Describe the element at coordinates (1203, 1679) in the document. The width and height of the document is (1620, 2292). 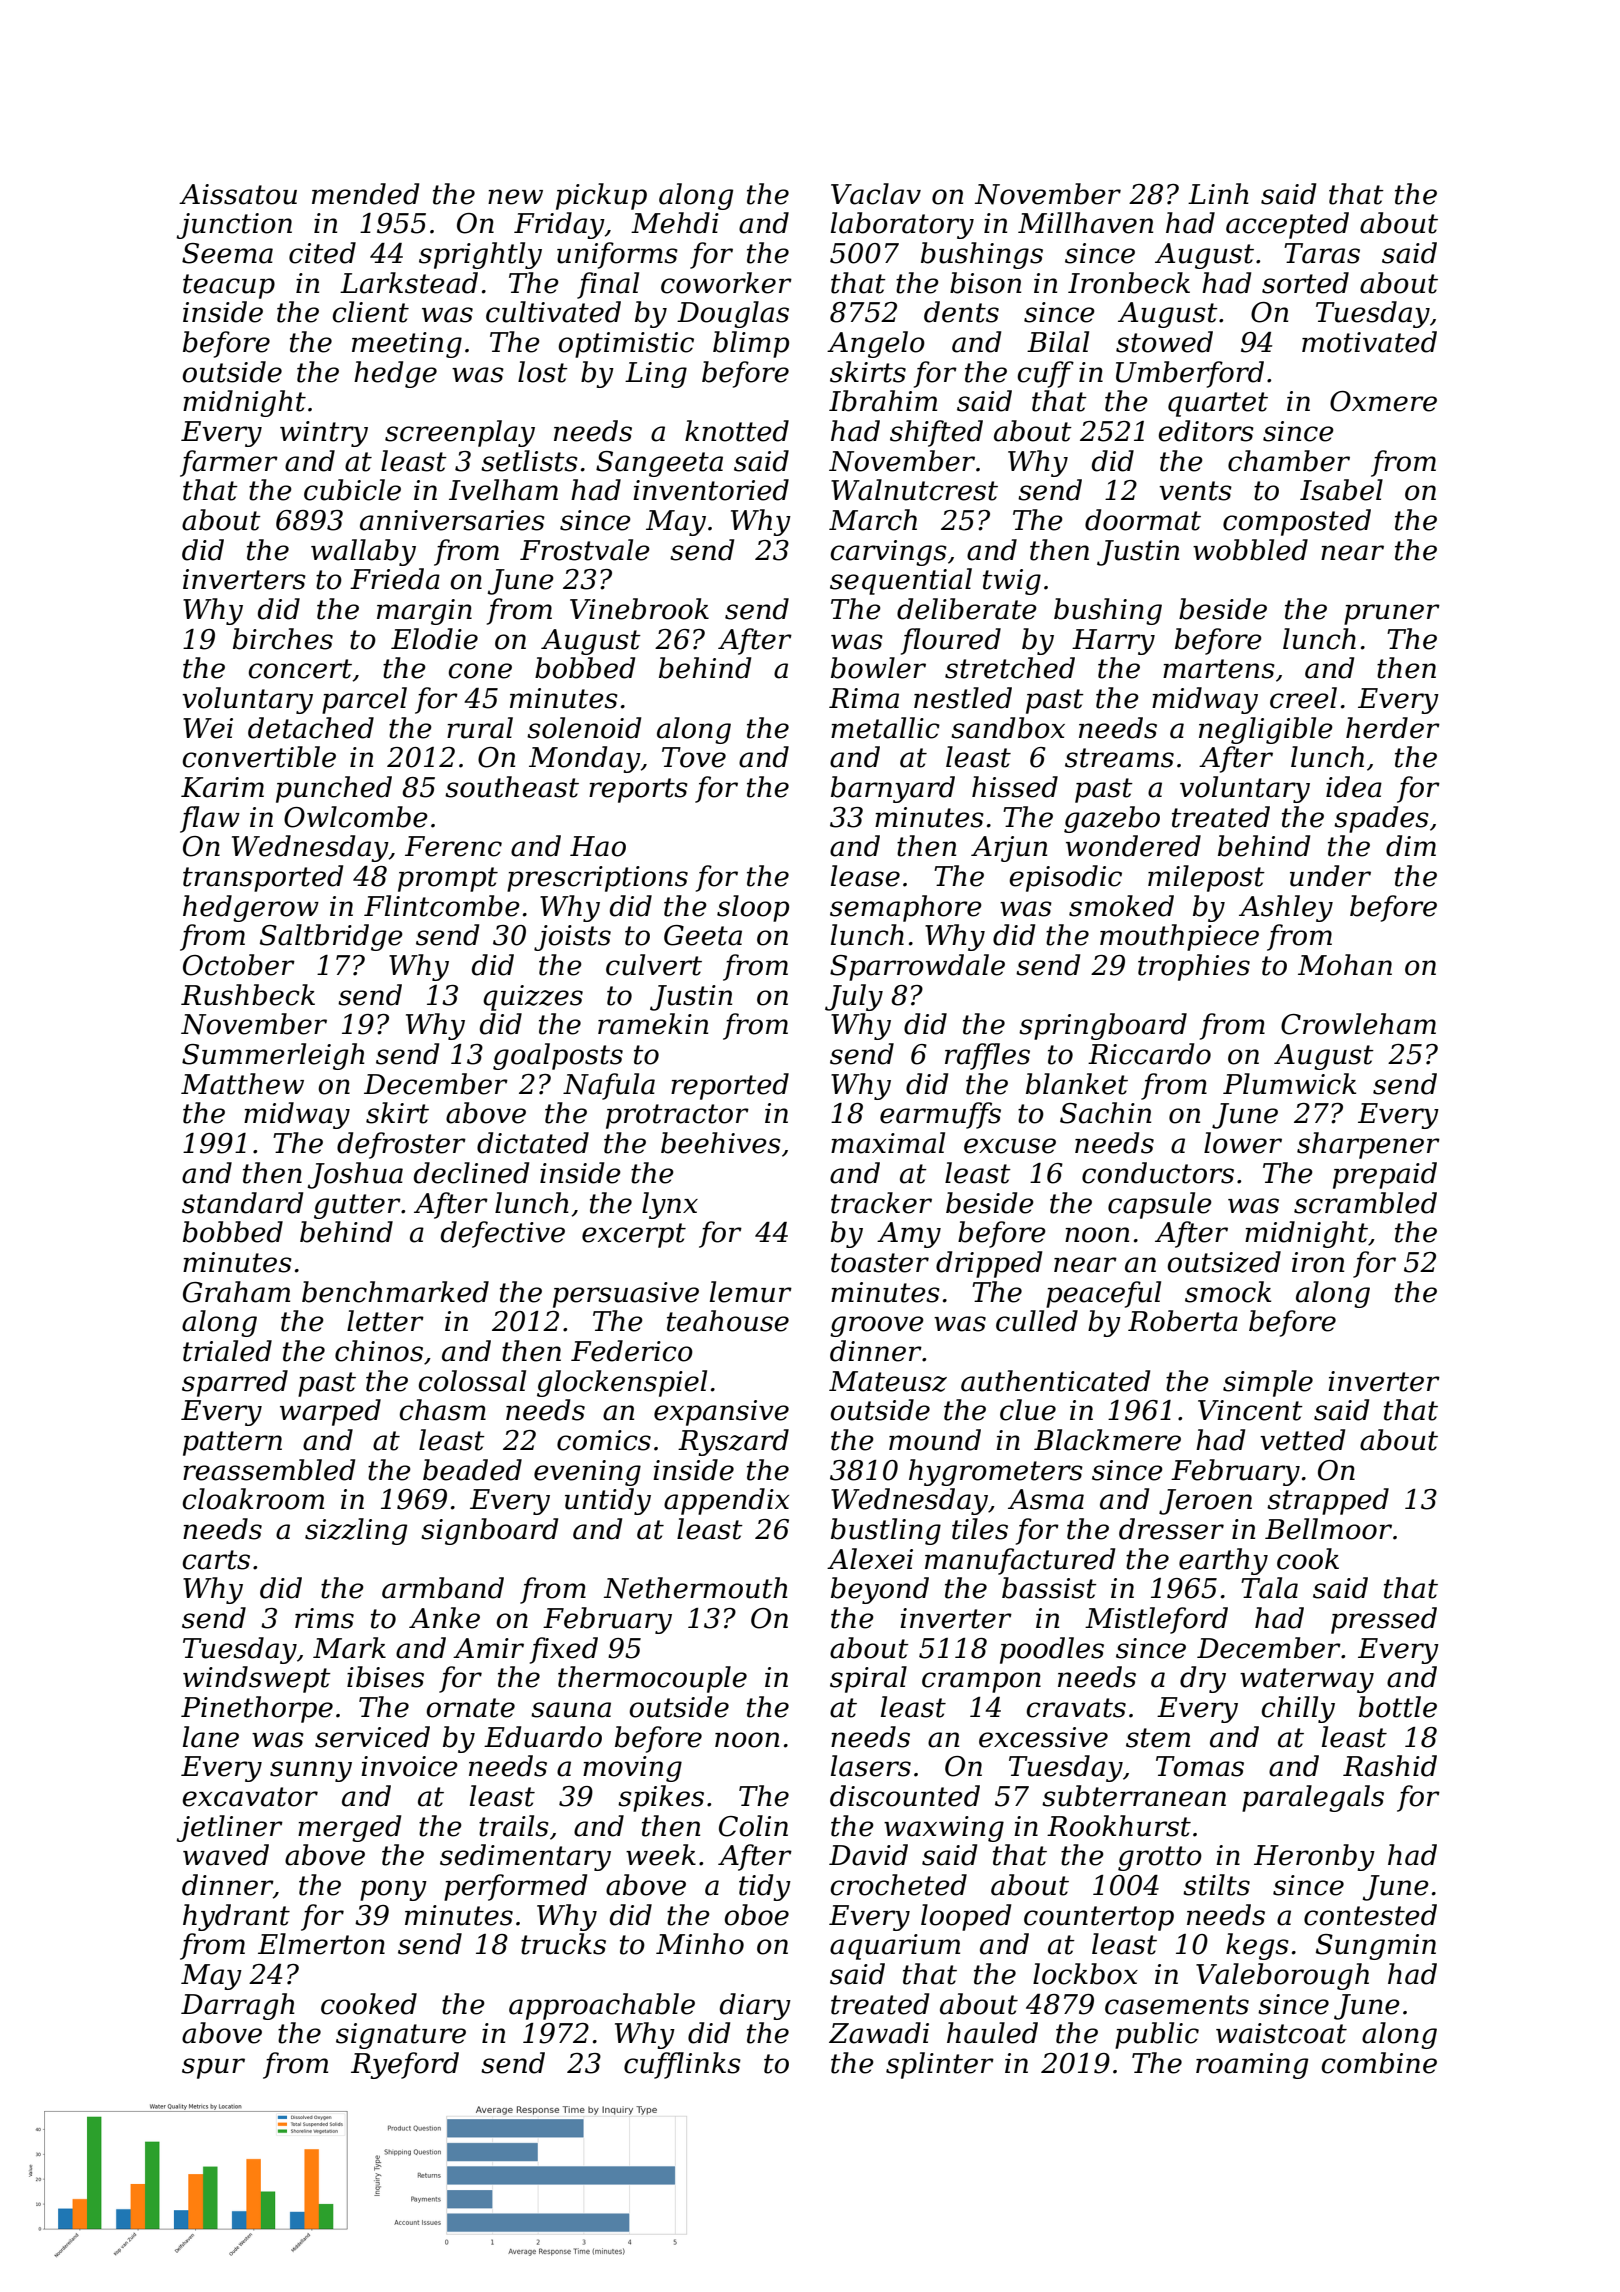
I see `dry` at that location.
